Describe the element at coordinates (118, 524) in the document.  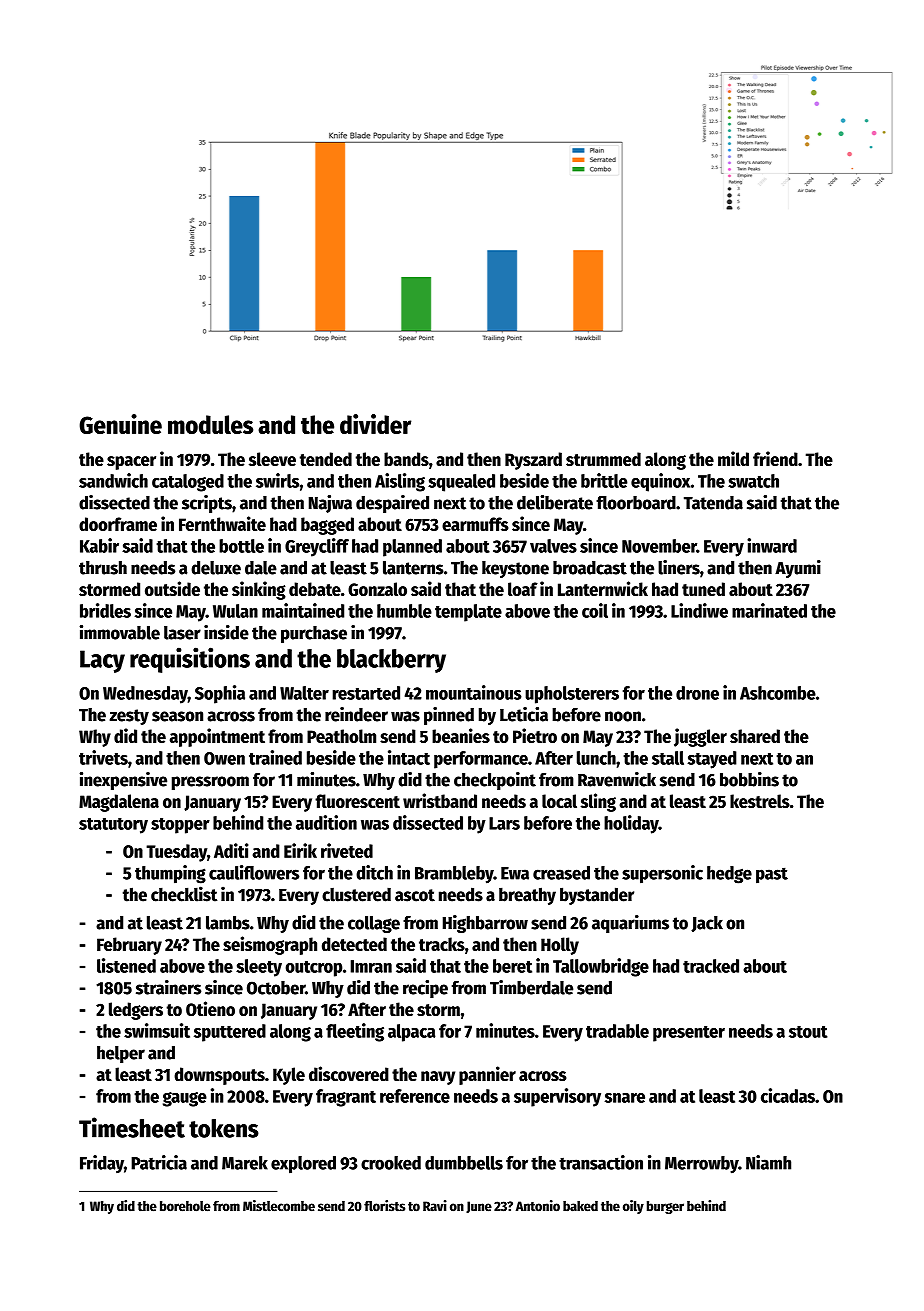
I see `doorframe` at that location.
